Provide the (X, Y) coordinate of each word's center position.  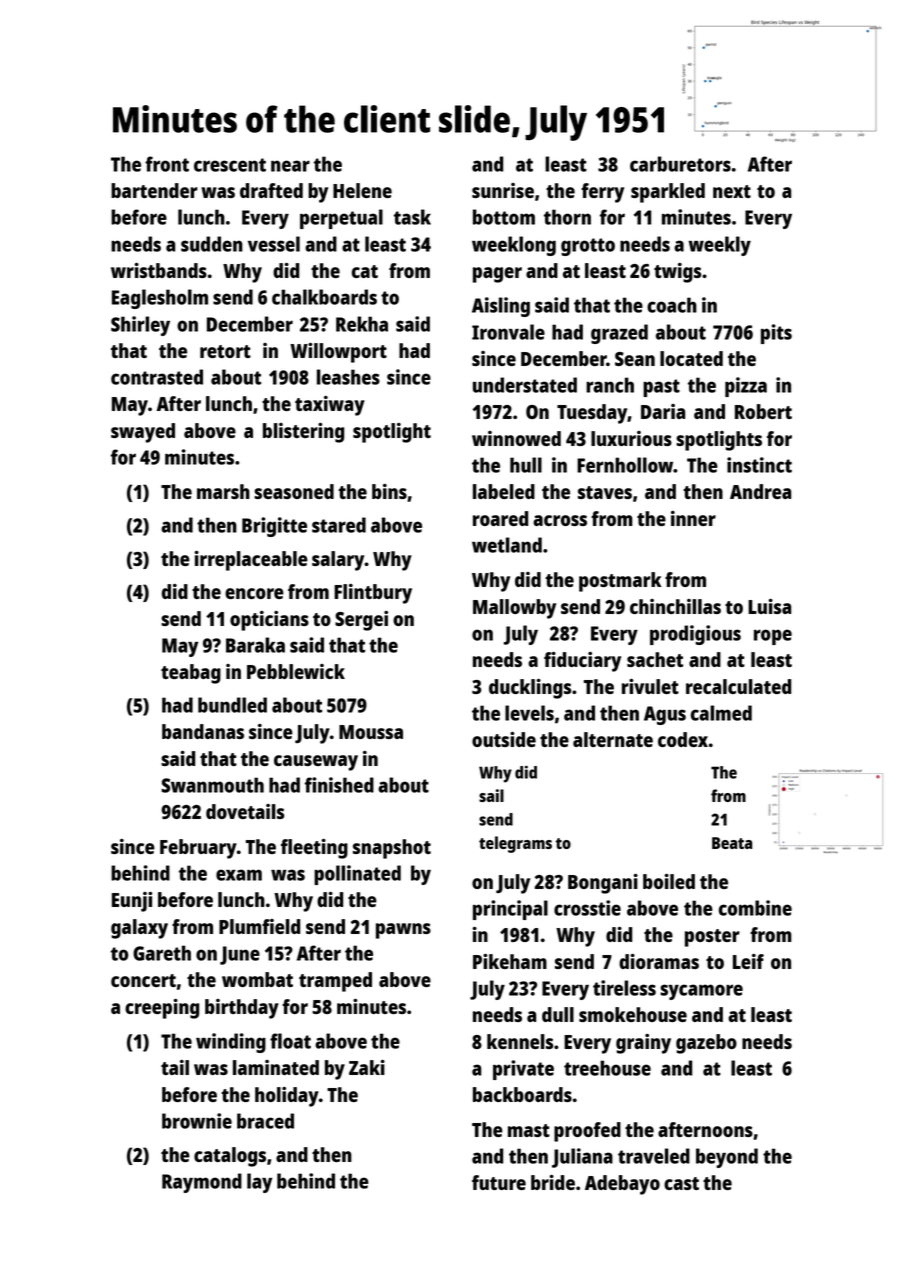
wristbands (159, 270)
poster (712, 938)
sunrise (503, 190)
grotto (588, 247)
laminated (276, 1067)
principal (510, 910)
